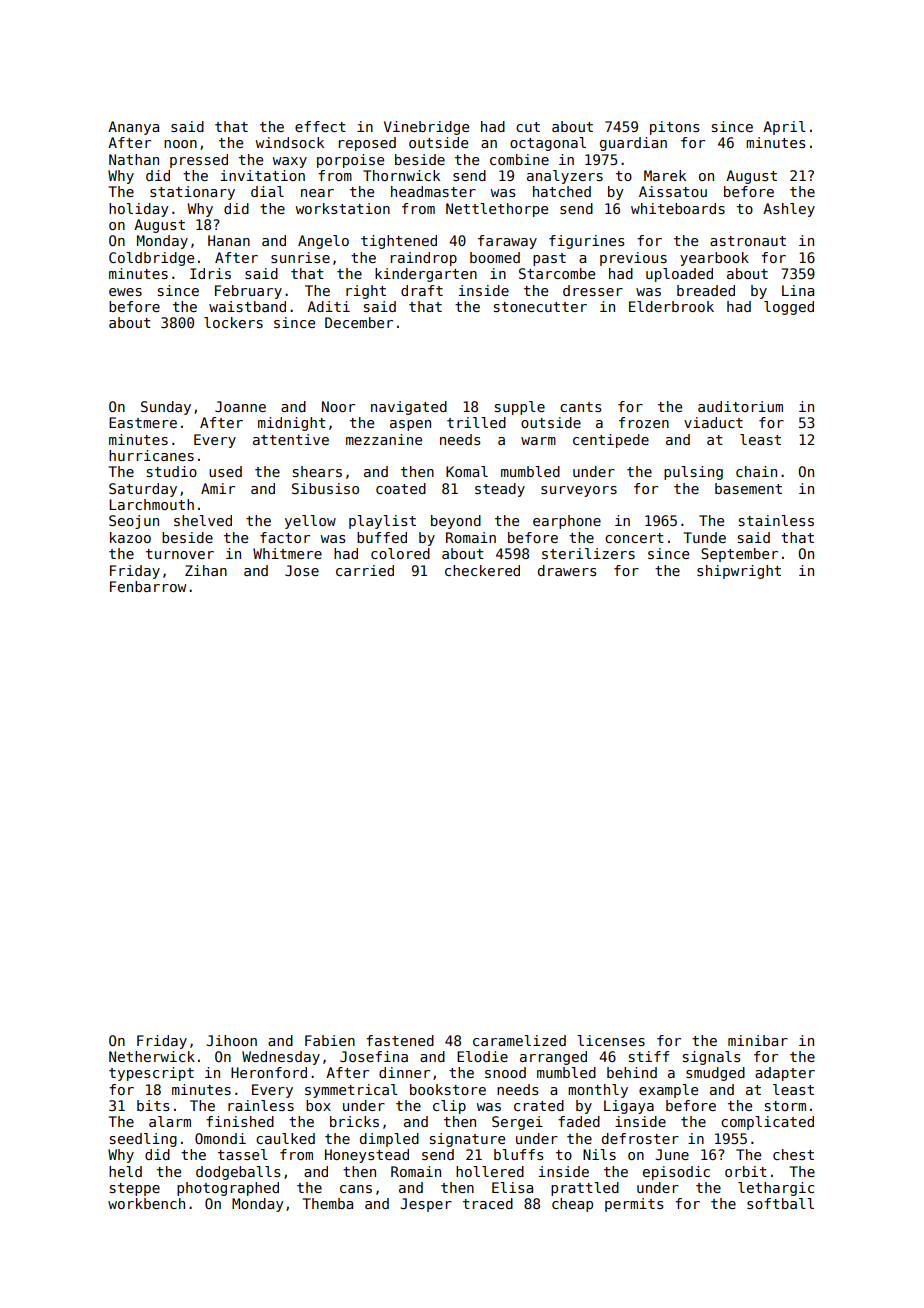  I want to click on hatched, so click(562, 191).
